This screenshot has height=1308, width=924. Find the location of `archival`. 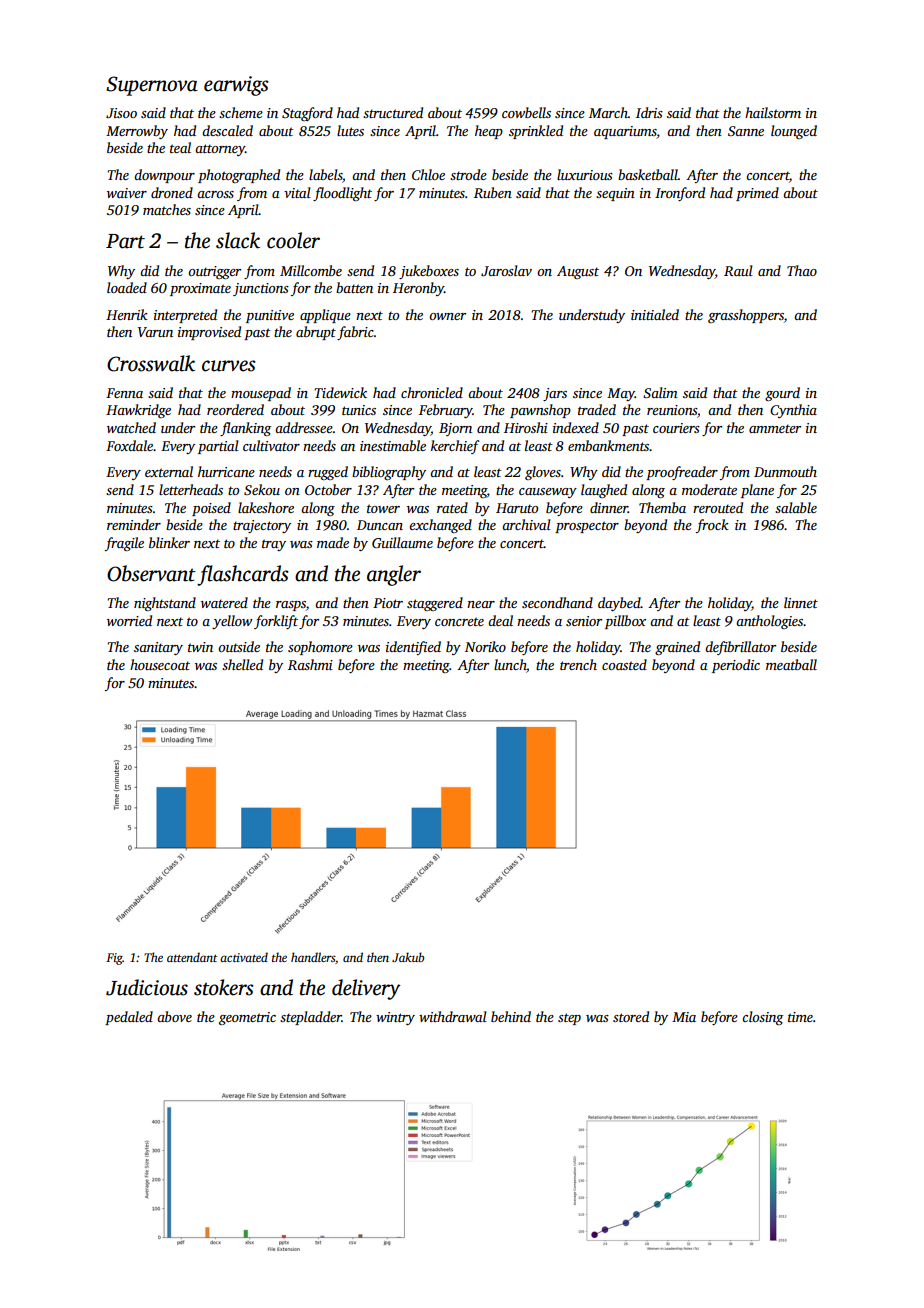

archival is located at coordinates (526, 524).
